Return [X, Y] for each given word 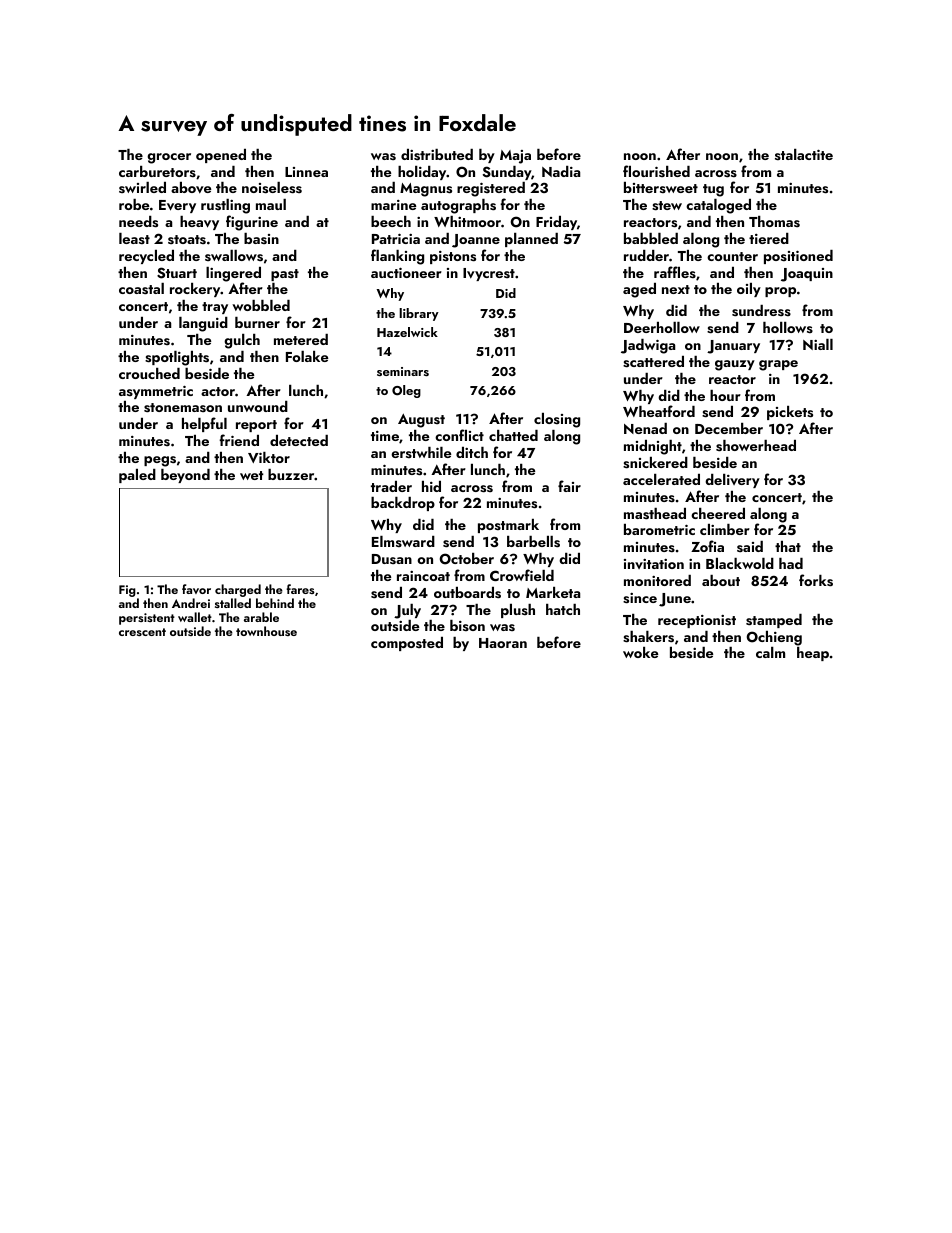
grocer [169, 158]
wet [252, 475]
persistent [147, 619]
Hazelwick [407, 332]
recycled [146, 257]
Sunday [507, 173]
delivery [732, 481]
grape [778, 365]
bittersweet [661, 187]
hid [431, 486]
